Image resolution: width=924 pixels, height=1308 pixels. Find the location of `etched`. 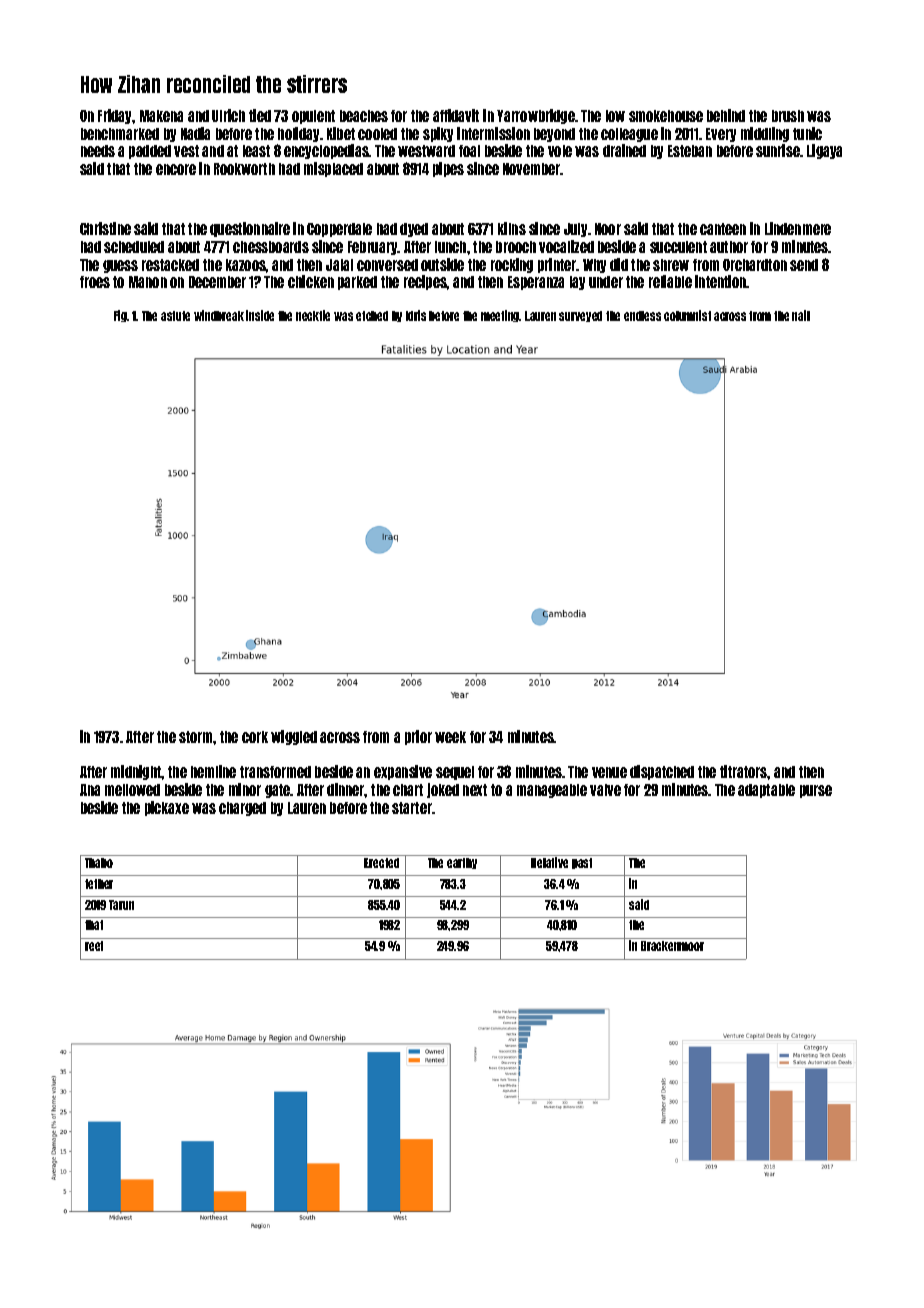

etched is located at coordinates (372, 316).
